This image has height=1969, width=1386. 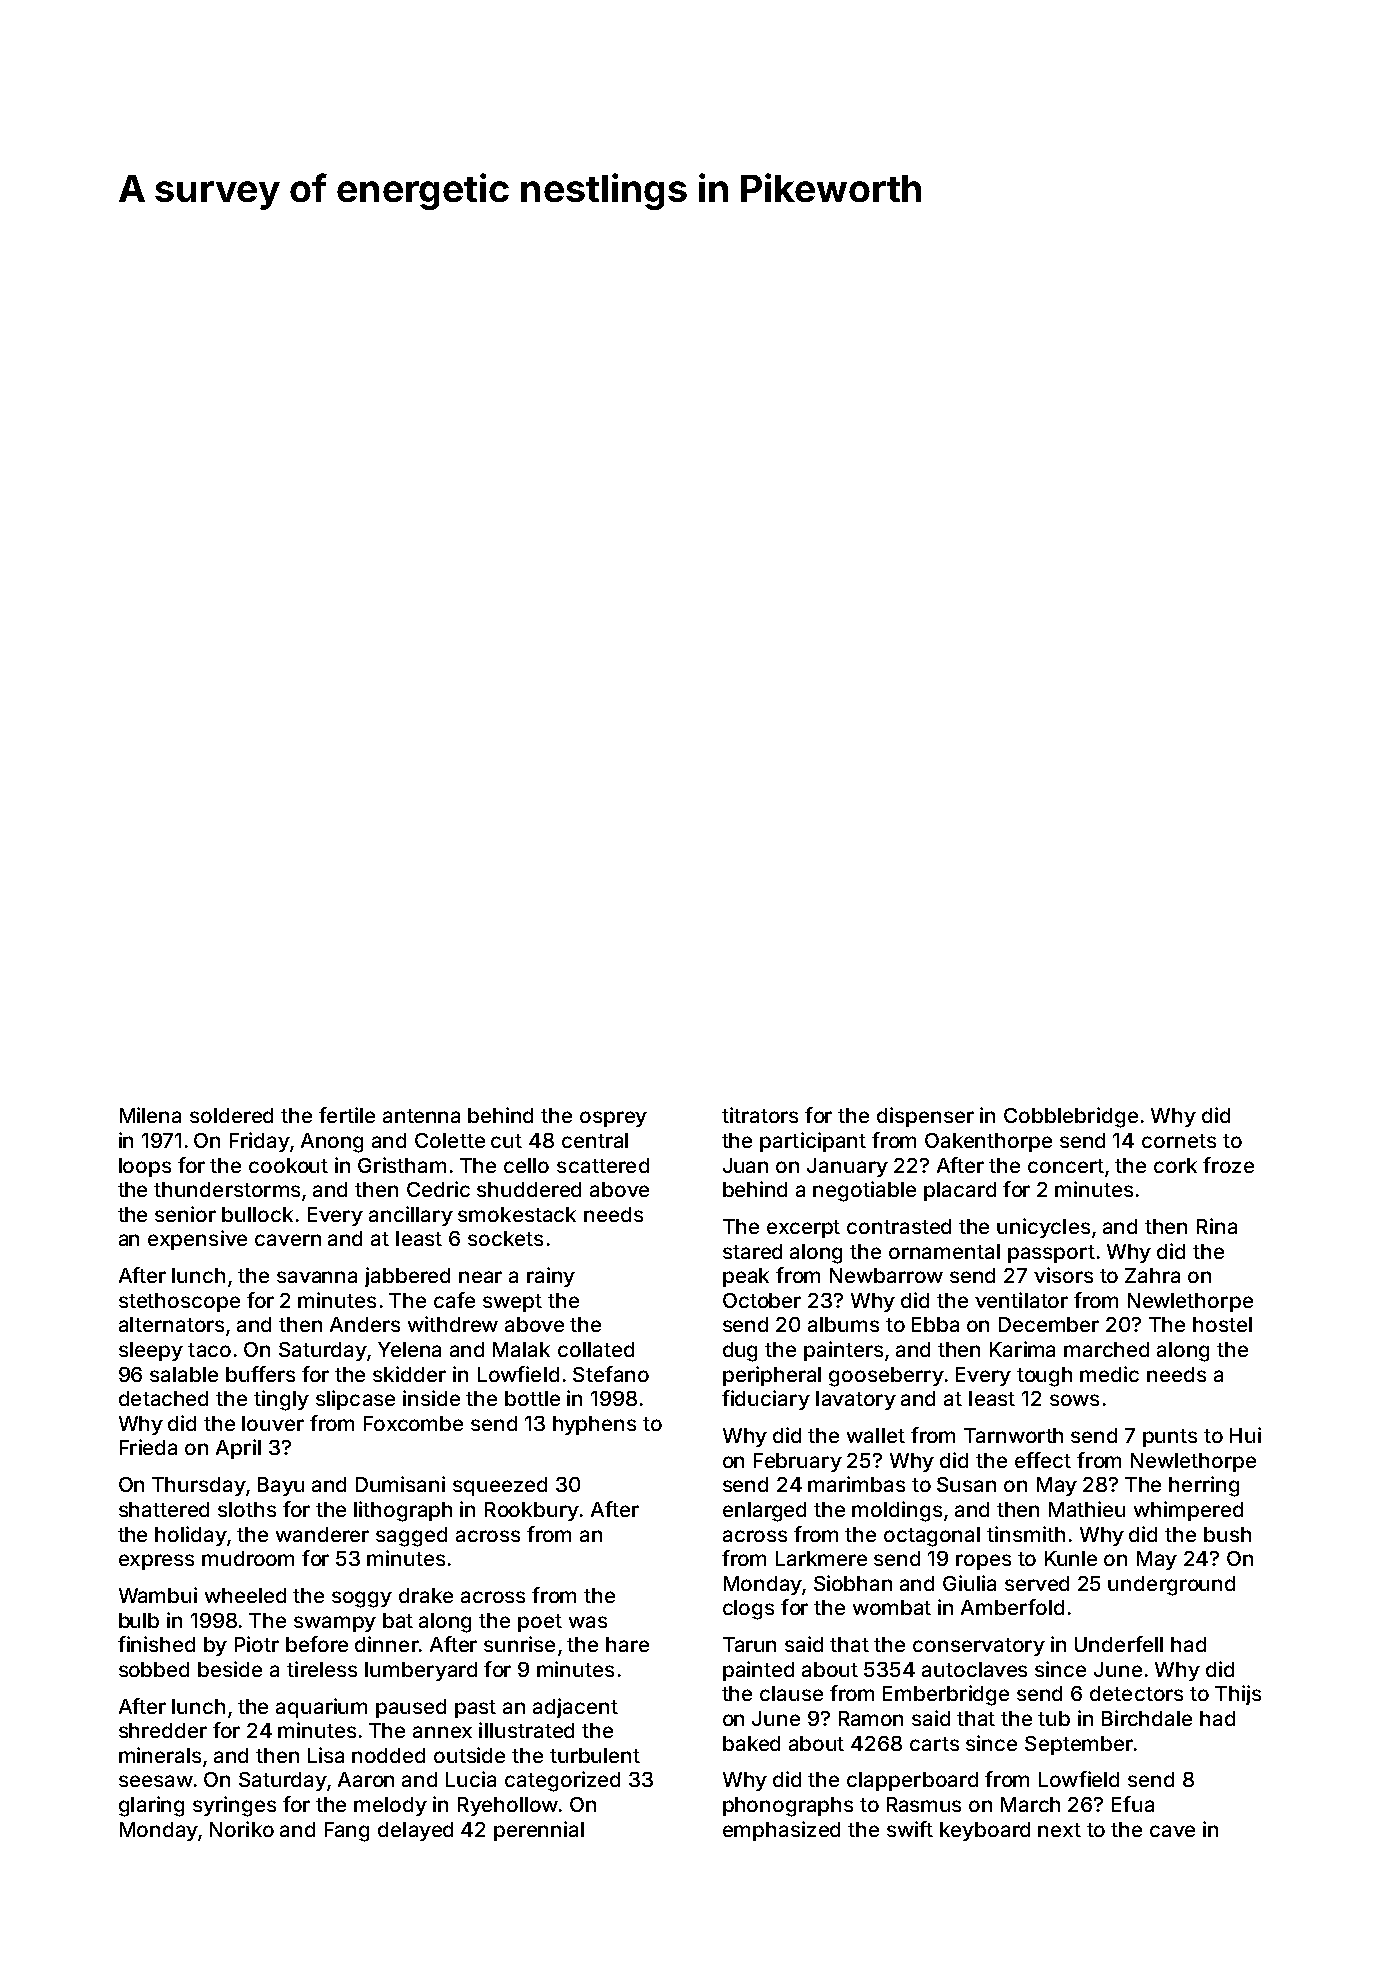 I want to click on underground, so click(x=1171, y=1586).
